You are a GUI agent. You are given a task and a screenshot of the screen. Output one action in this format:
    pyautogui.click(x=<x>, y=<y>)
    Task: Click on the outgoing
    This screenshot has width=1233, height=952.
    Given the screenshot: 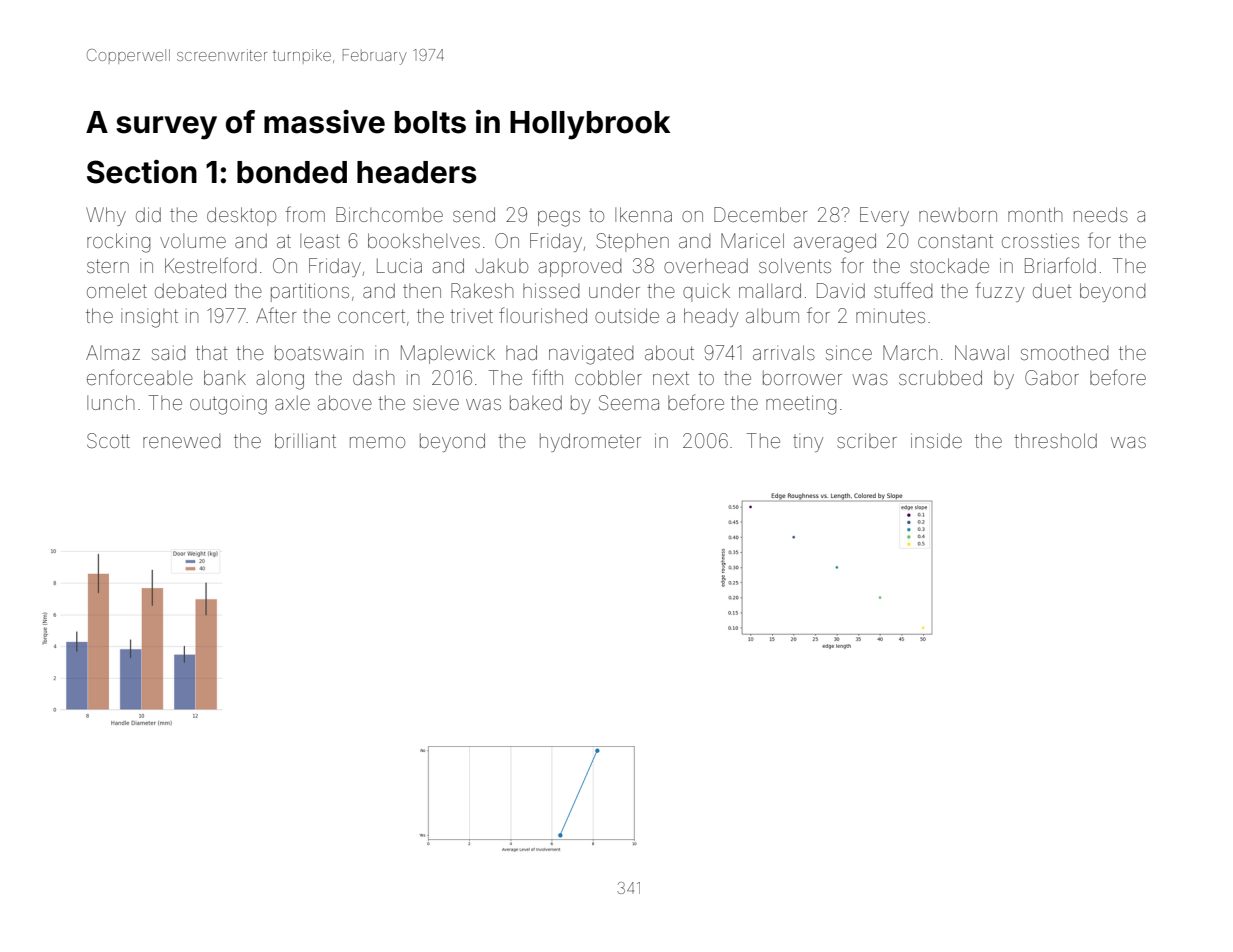 What is the action you would take?
    pyautogui.click(x=228, y=405)
